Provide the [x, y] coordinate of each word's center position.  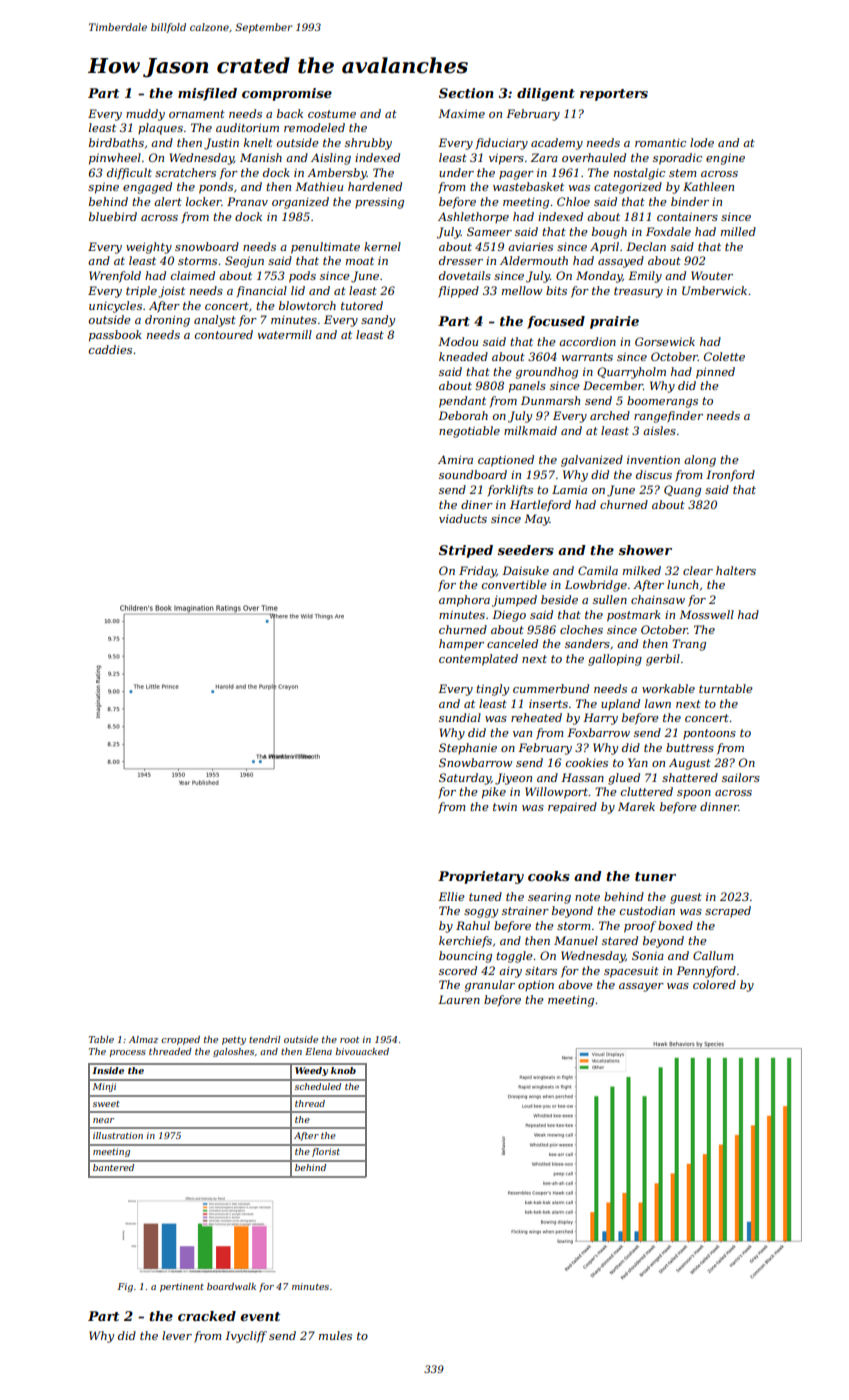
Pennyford [706, 972]
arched [610, 415]
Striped [466, 551]
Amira [455, 459]
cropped [180, 1040]
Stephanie [468, 748]
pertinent [182, 1287]
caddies [110, 349]
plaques [160, 129]
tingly [492, 690]
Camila [598, 570]
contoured [224, 334]
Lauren [459, 999]
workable [668, 688]
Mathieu [319, 186]
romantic [660, 143]
